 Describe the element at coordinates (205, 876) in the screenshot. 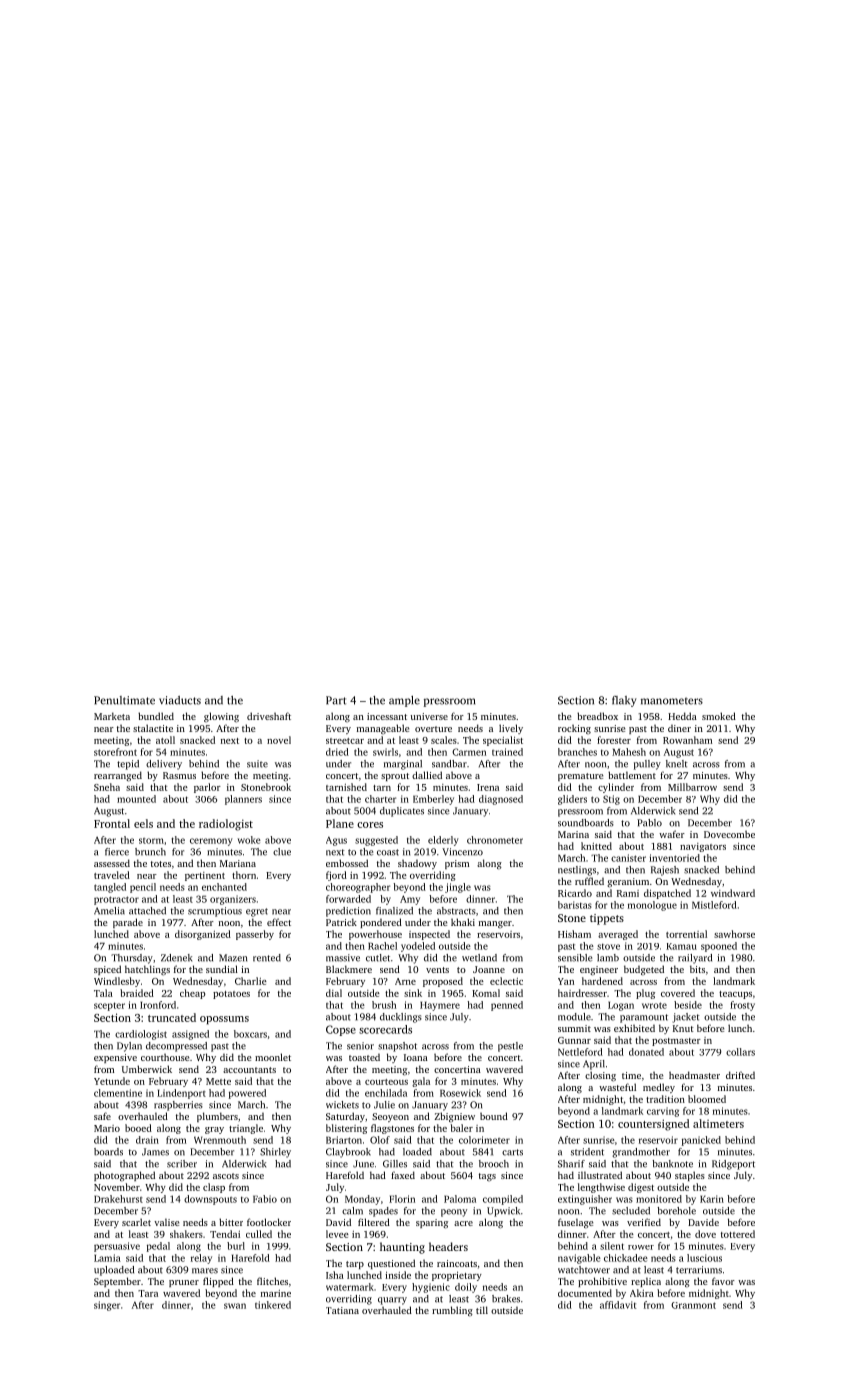

I see `pertinent` at that location.
